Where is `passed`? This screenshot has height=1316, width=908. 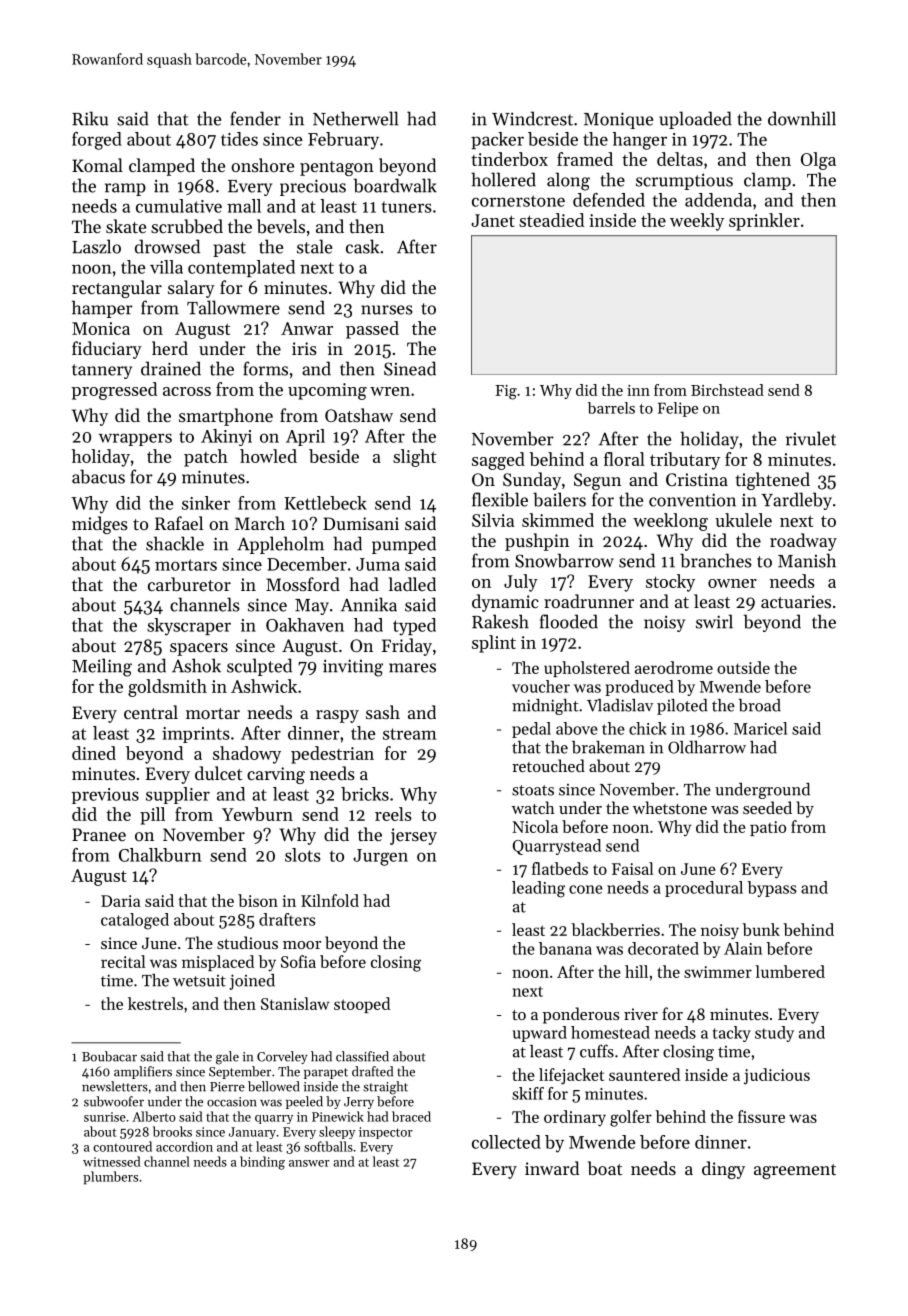 passed is located at coordinates (372, 330).
